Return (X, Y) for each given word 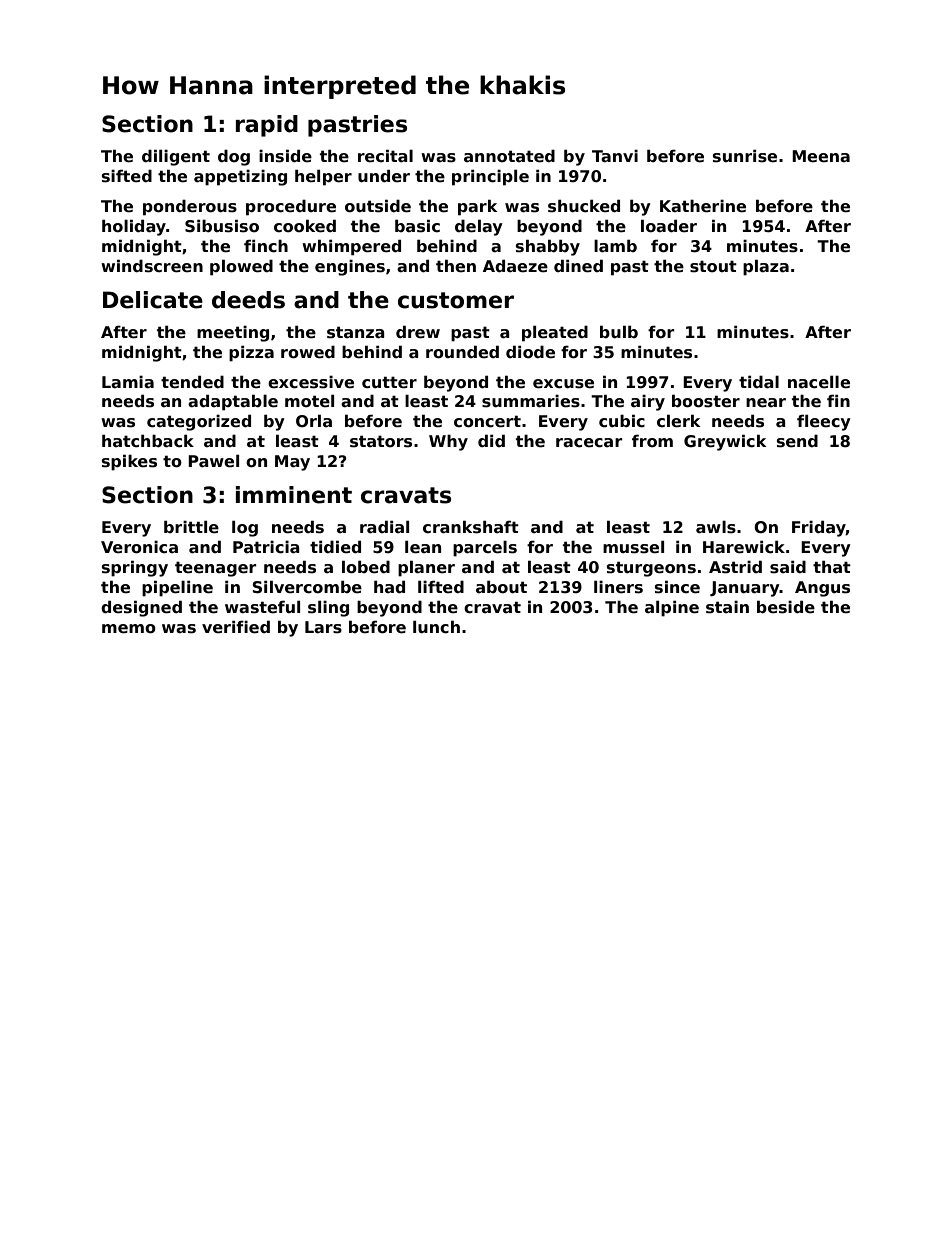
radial (384, 526)
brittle (191, 527)
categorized (199, 422)
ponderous (190, 208)
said (788, 567)
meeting (233, 334)
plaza (766, 267)
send (797, 441)
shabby (548, 247)
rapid (267, 126)
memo (129, 629)
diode (530, 352)
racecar (589, 443)
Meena (821, 156)
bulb (619, 331)
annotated (509, 156)
